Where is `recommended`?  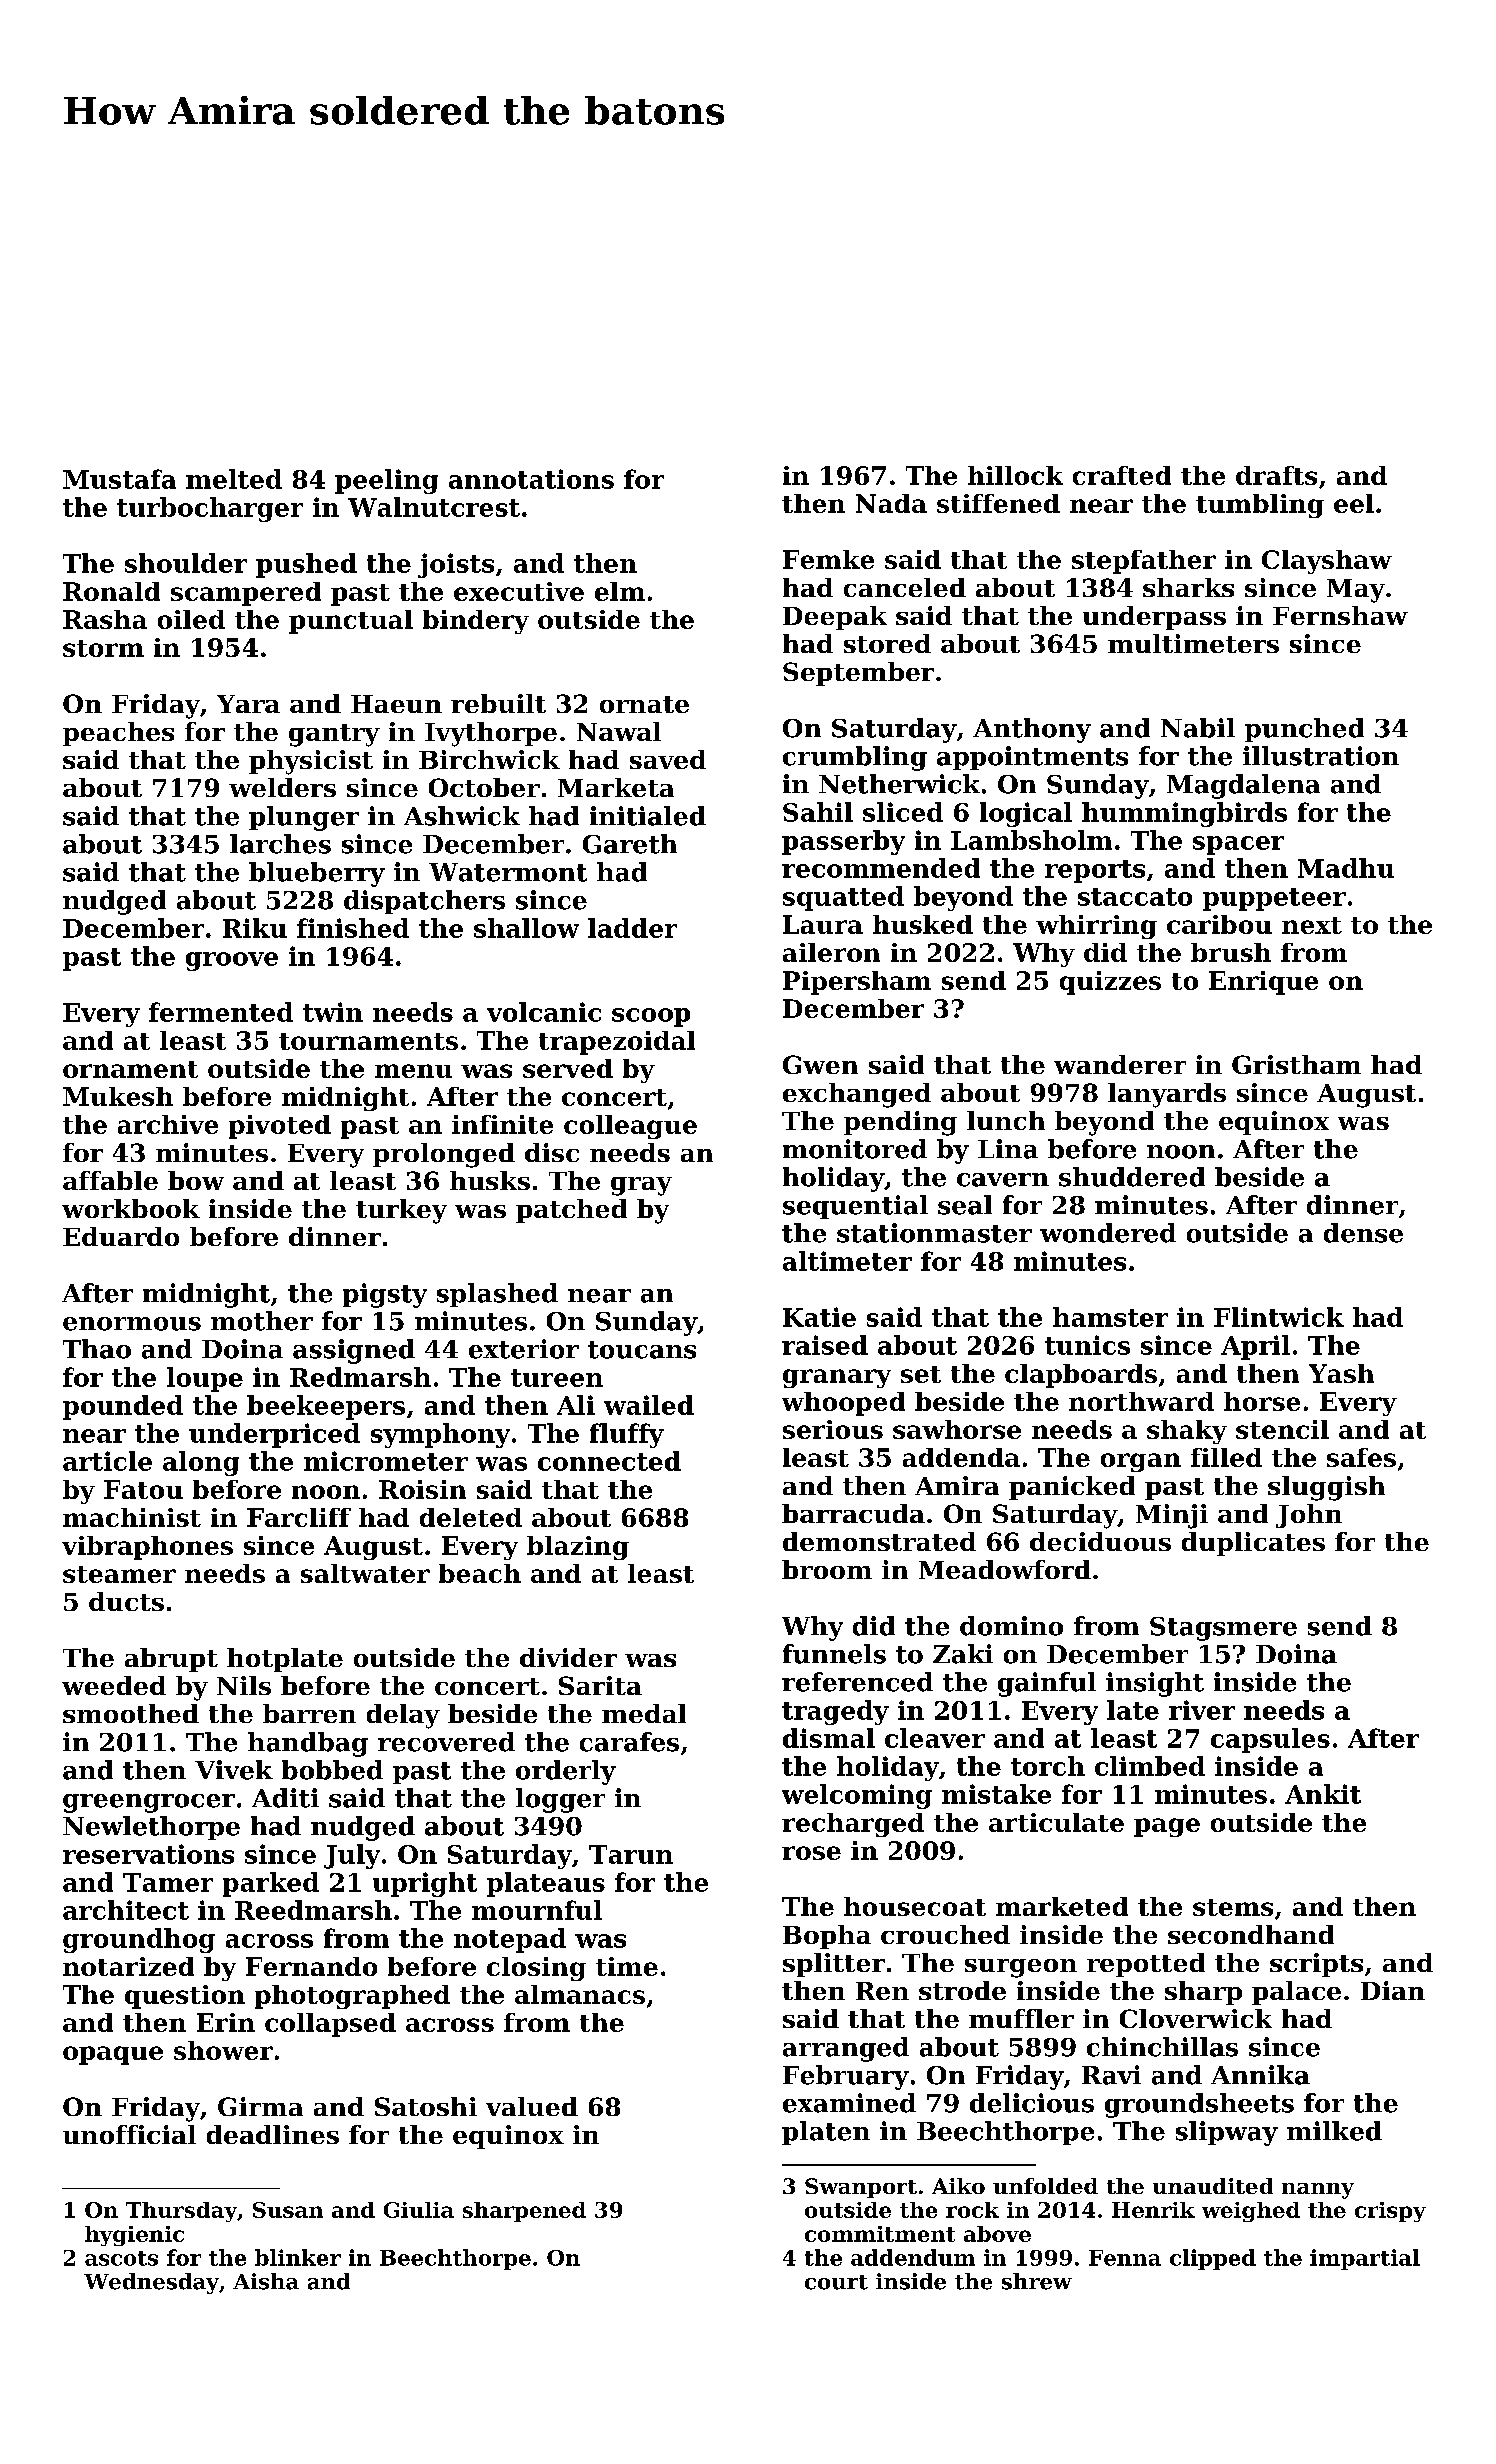 recommended is located at coordinates (881, 868).
